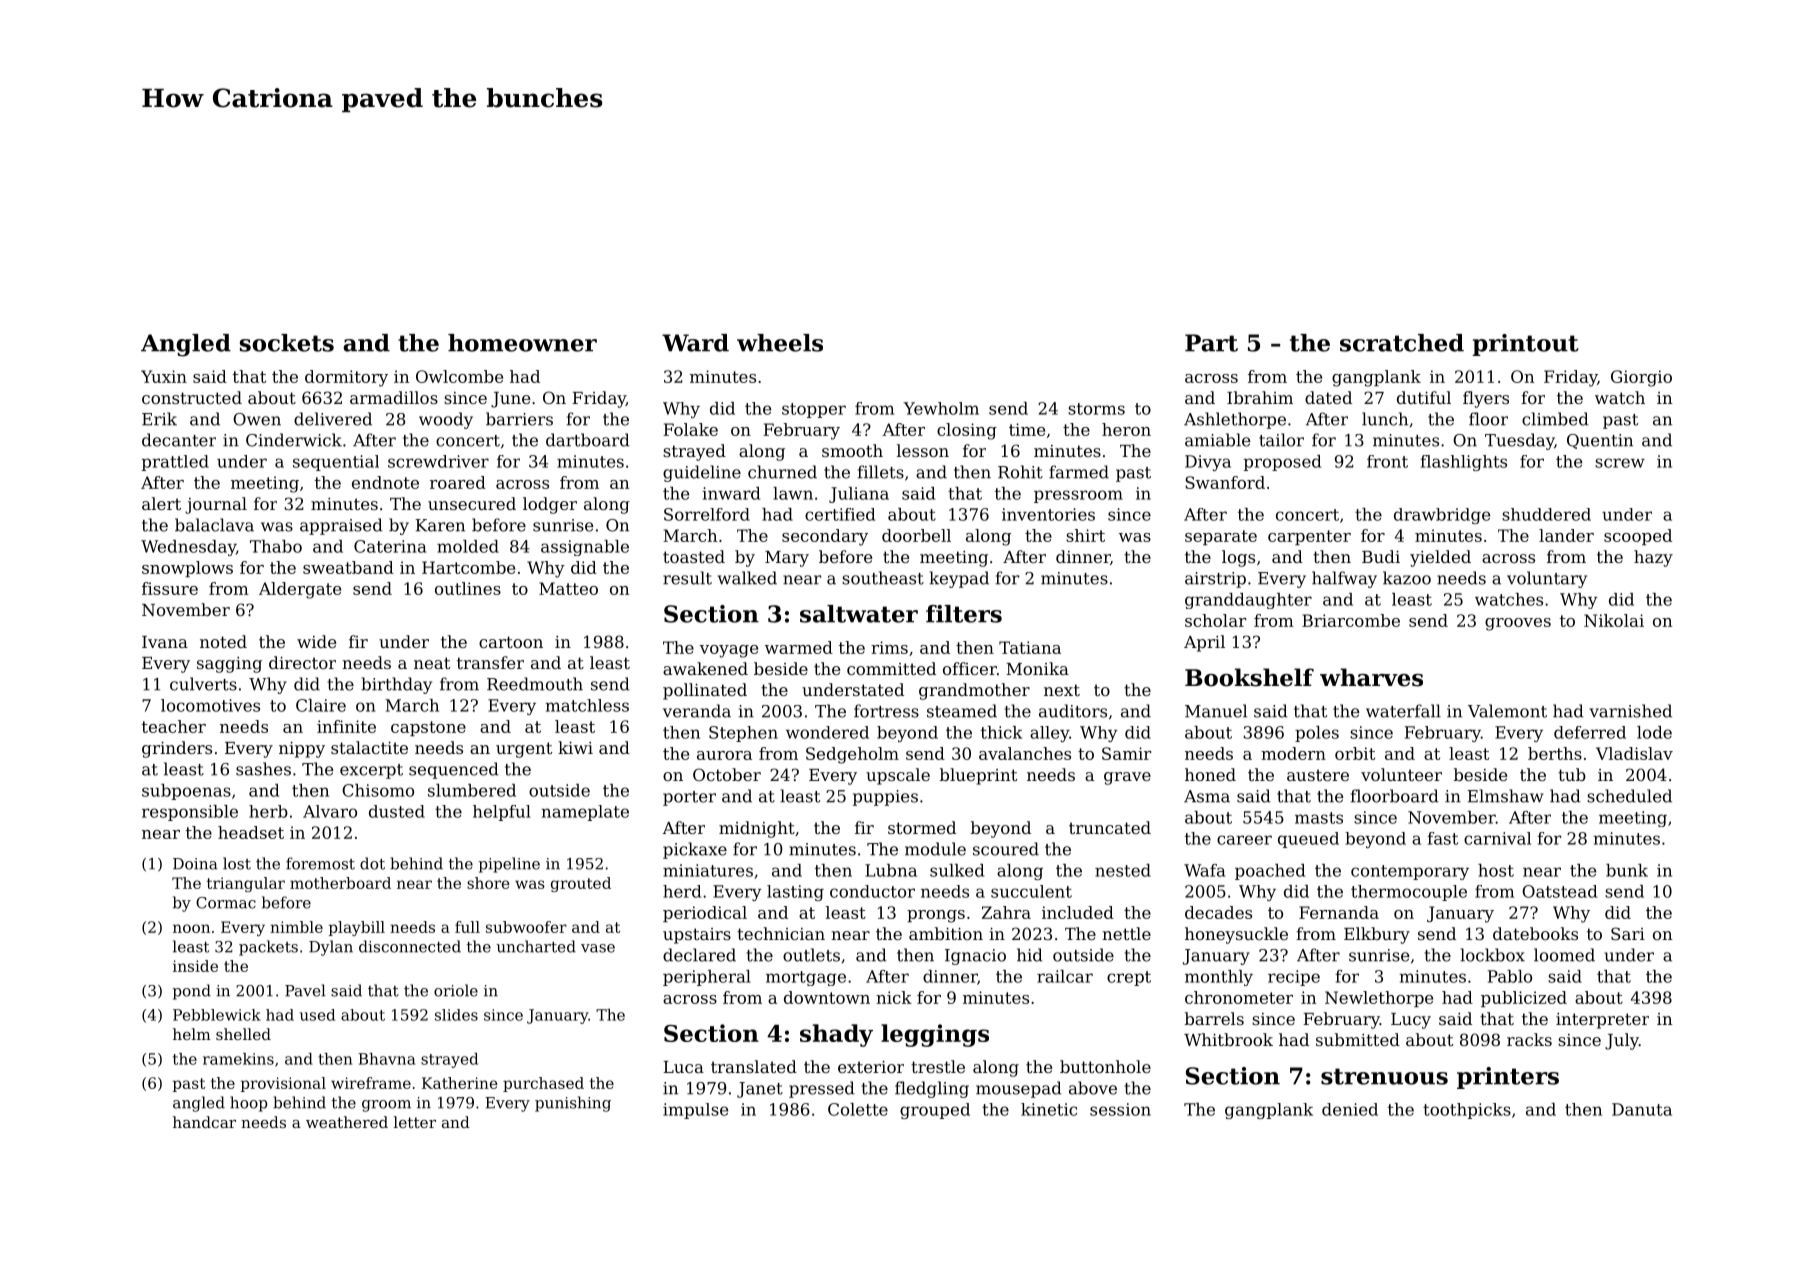 The image size is (1814, 1283). I want to click on shady, so click(836, 1035).
